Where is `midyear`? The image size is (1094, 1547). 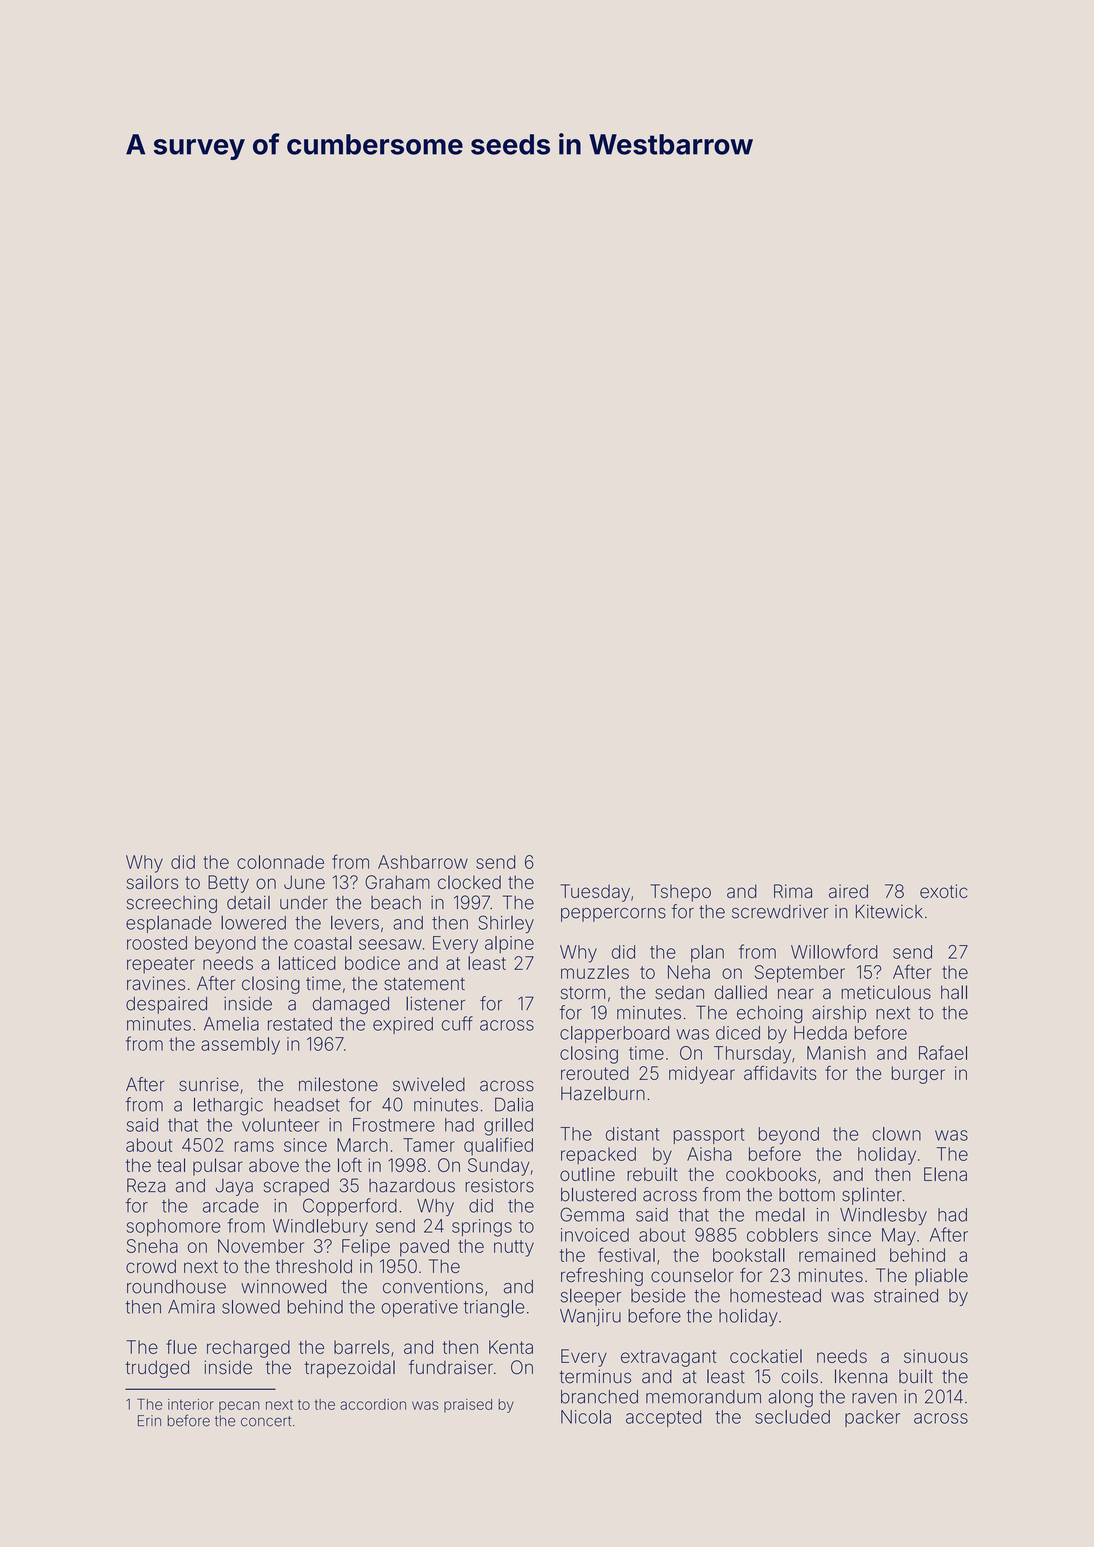 midyear is located at coordinates (702, 1075).
